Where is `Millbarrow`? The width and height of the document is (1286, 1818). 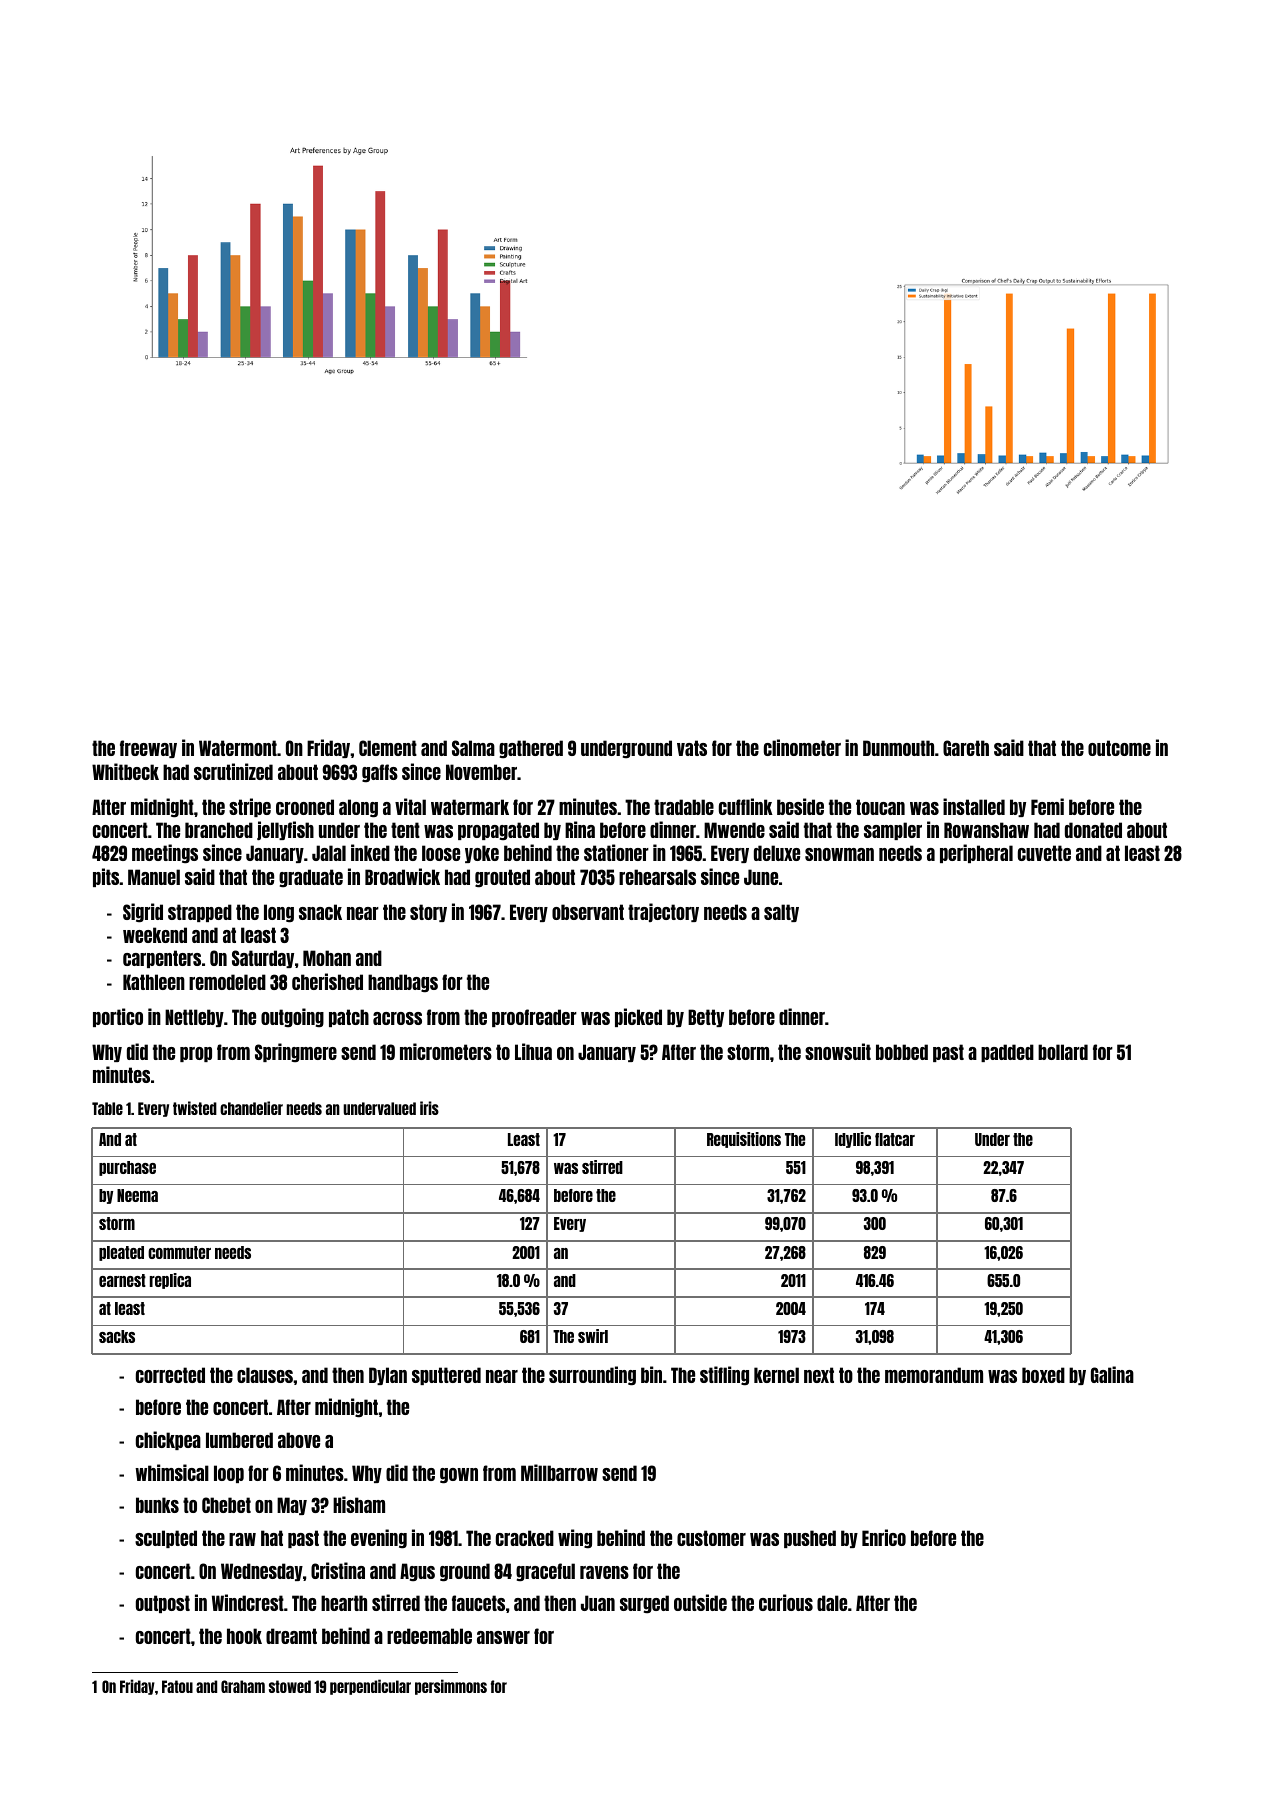
Millbarrow is located at coordinates (559, 1472).
